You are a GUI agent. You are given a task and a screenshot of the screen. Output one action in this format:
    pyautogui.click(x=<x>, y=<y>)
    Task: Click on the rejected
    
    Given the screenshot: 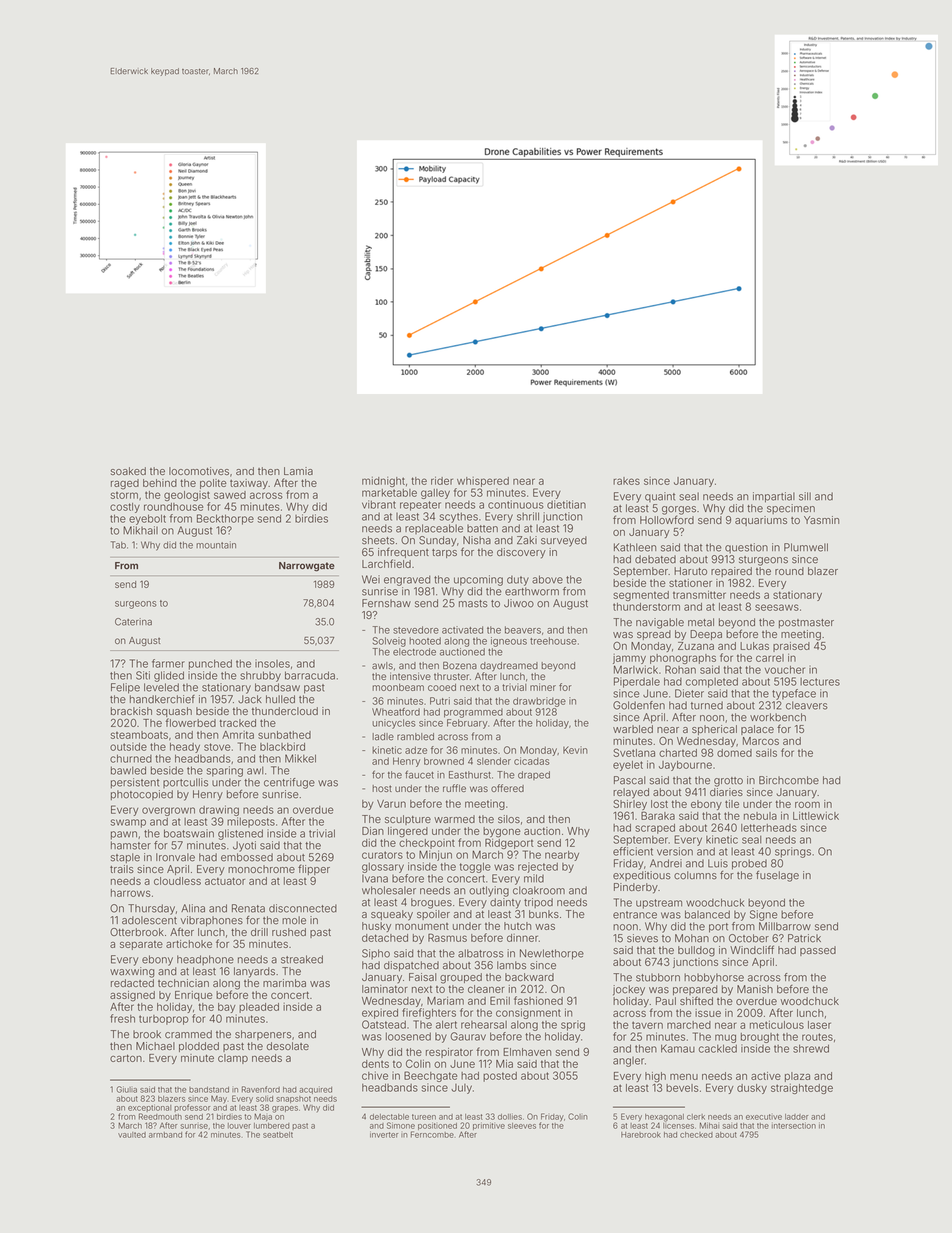 What is the action you would take?
    pyautogui.click(x=538, y=867)
